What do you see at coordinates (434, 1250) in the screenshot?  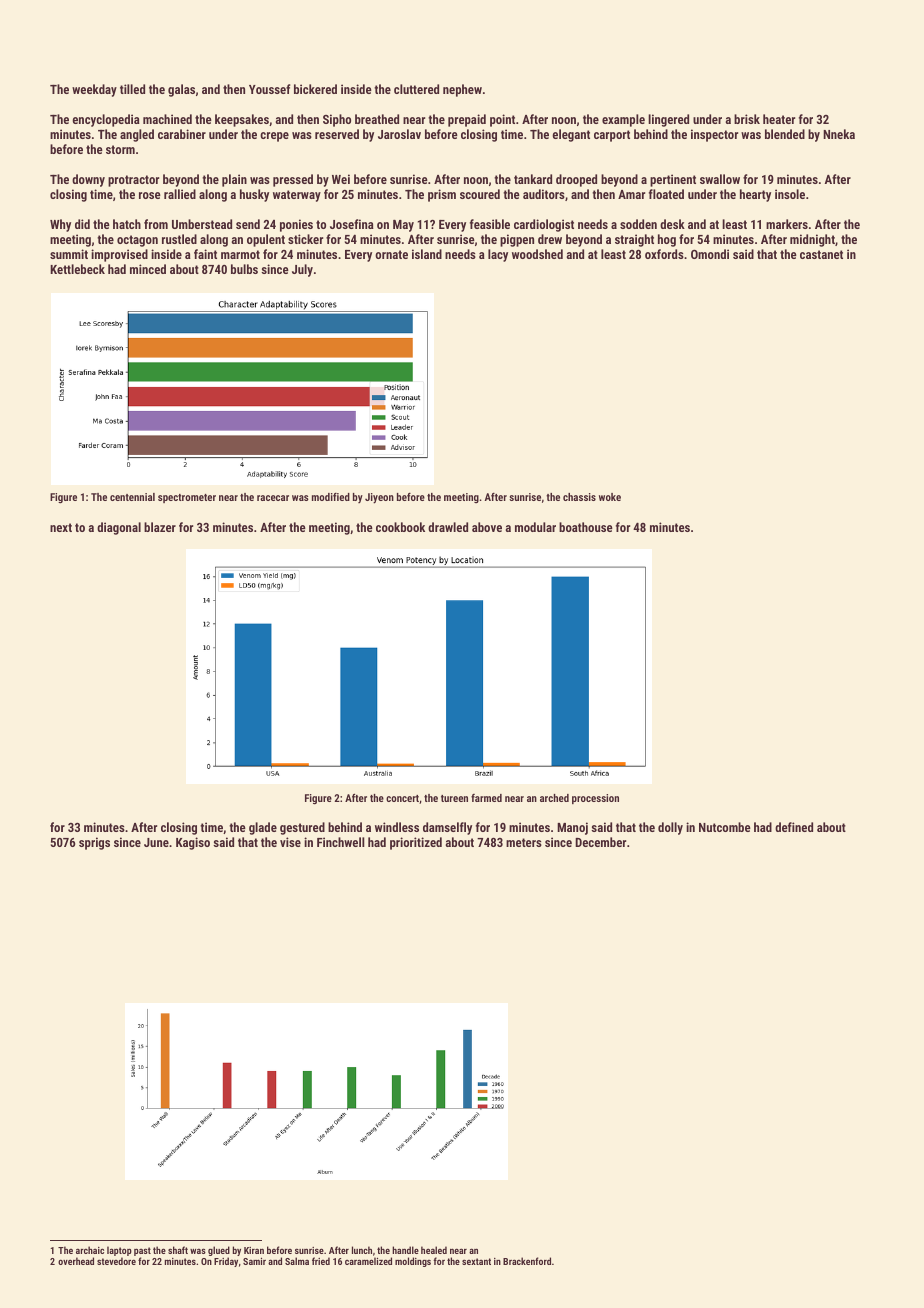 I see `healed` at bounding box center [434, 1250].
